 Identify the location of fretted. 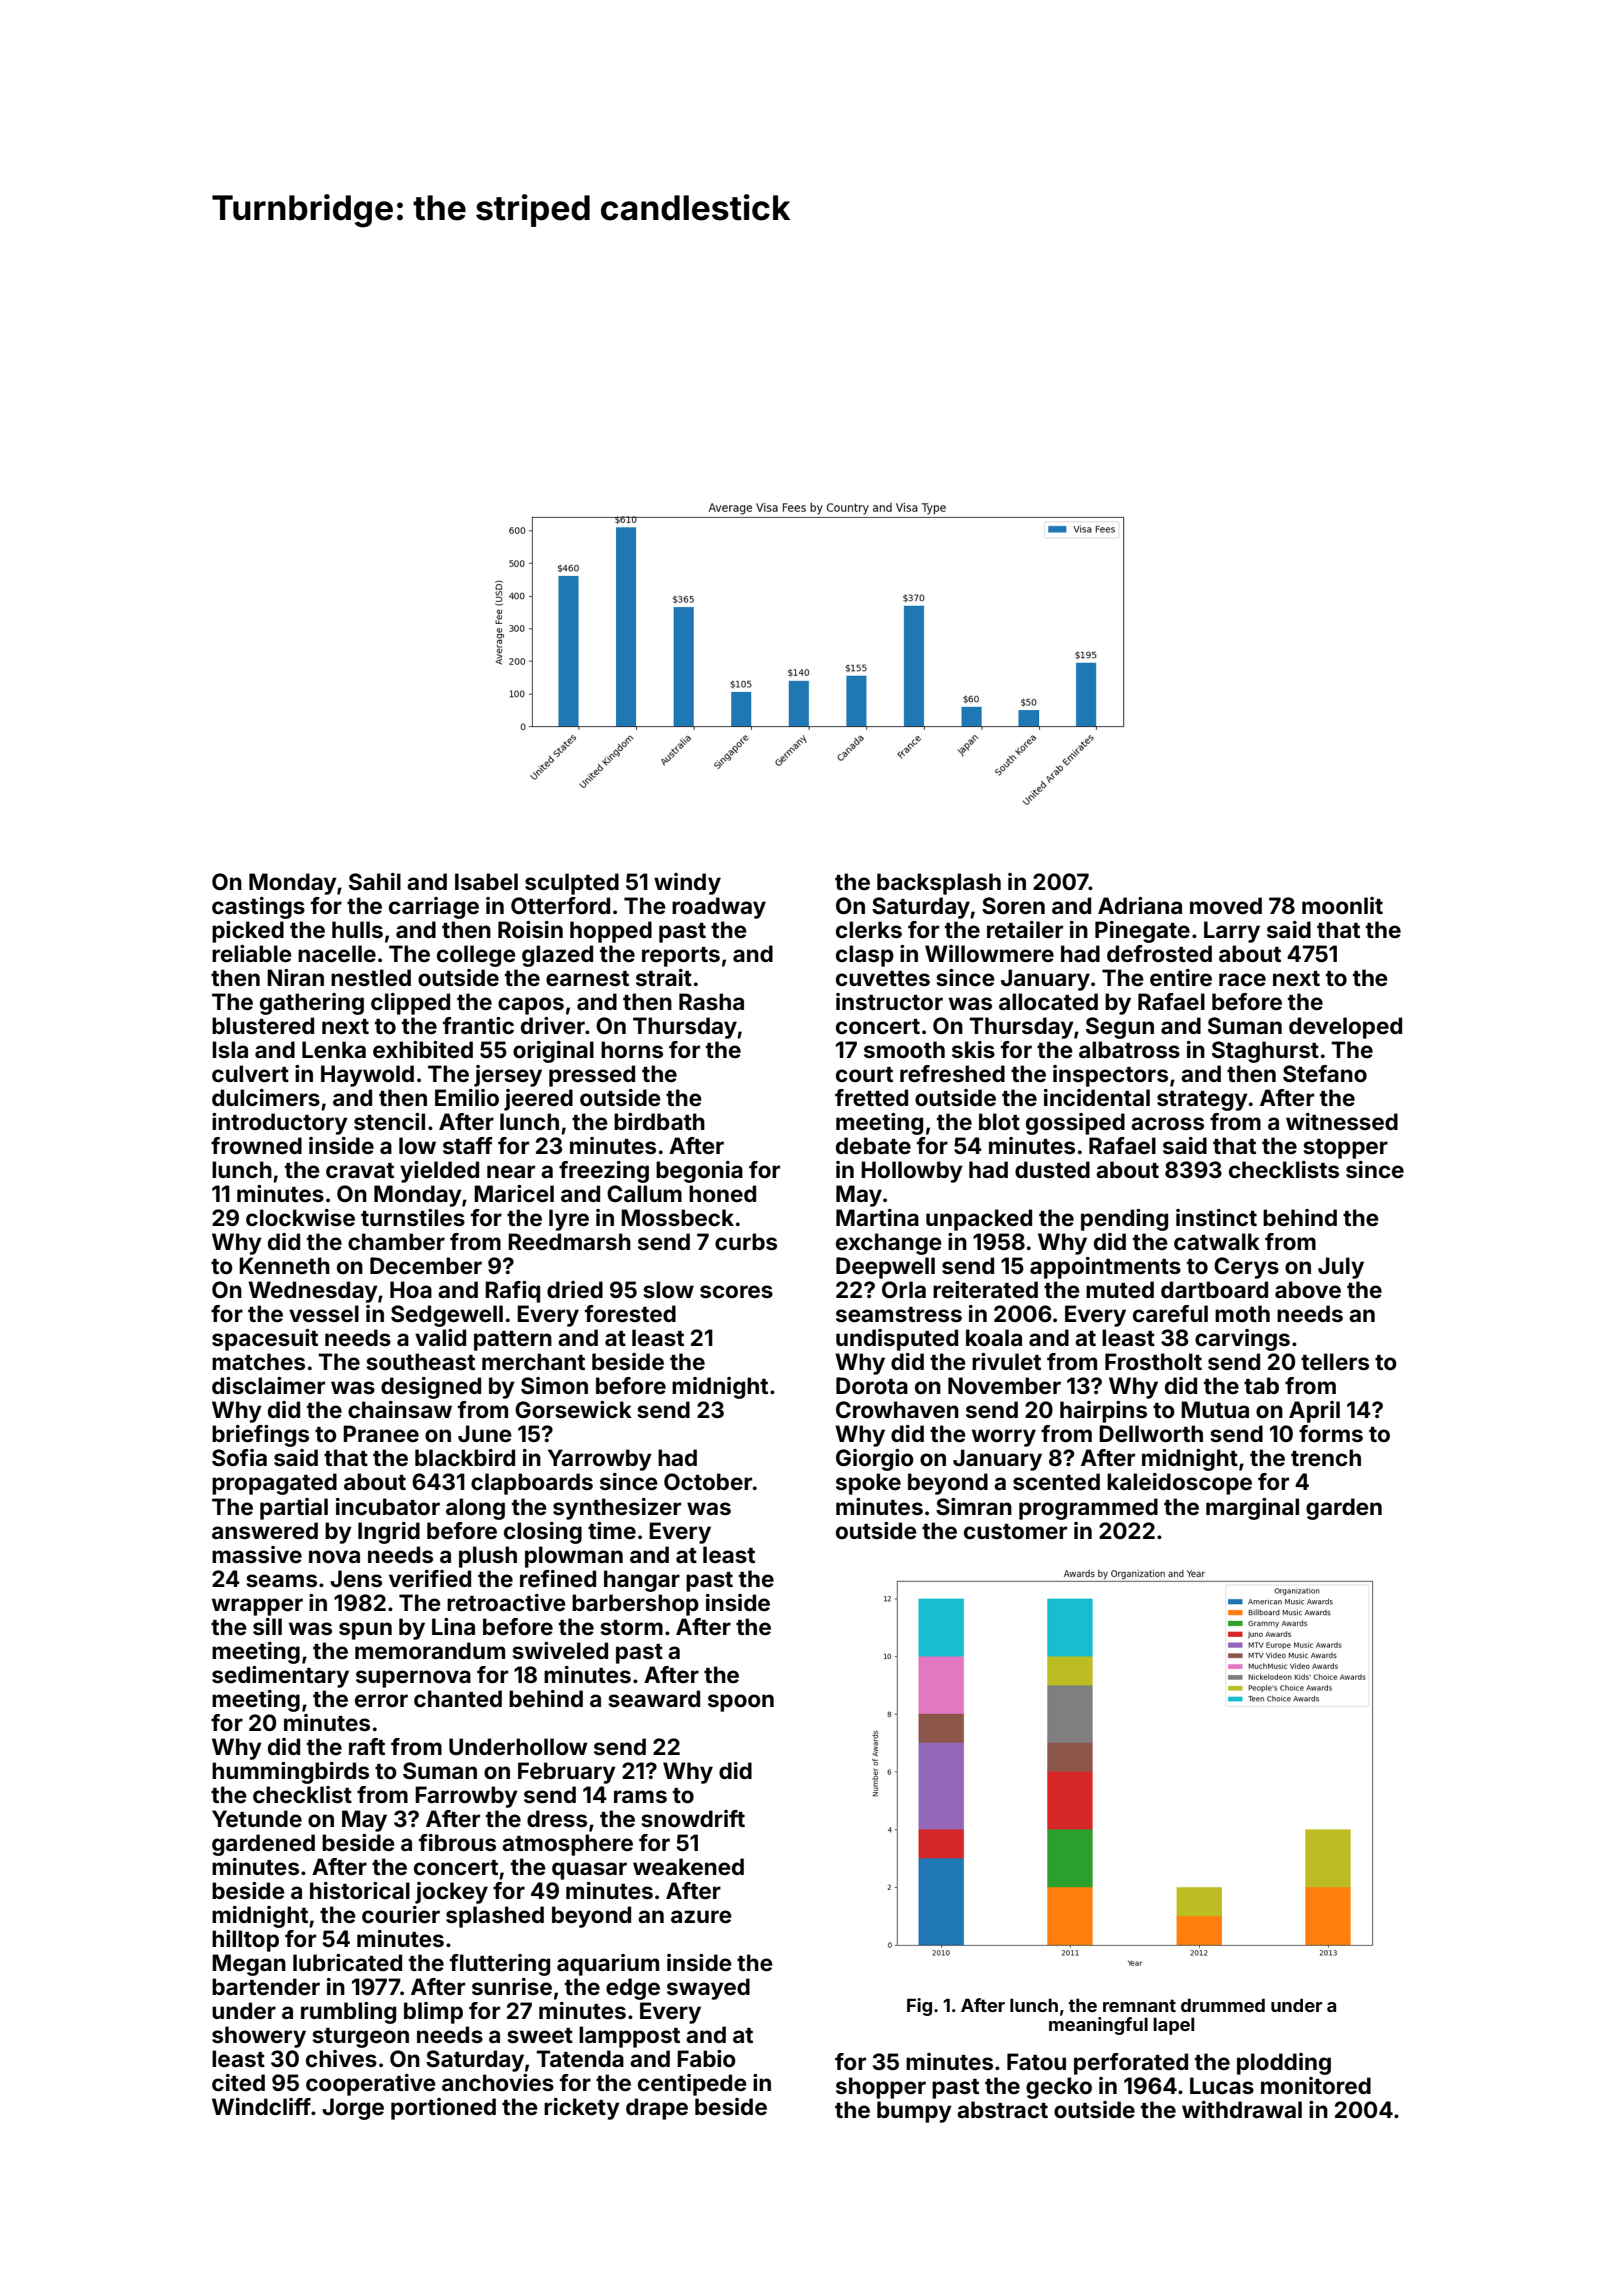
(871, 1097).
